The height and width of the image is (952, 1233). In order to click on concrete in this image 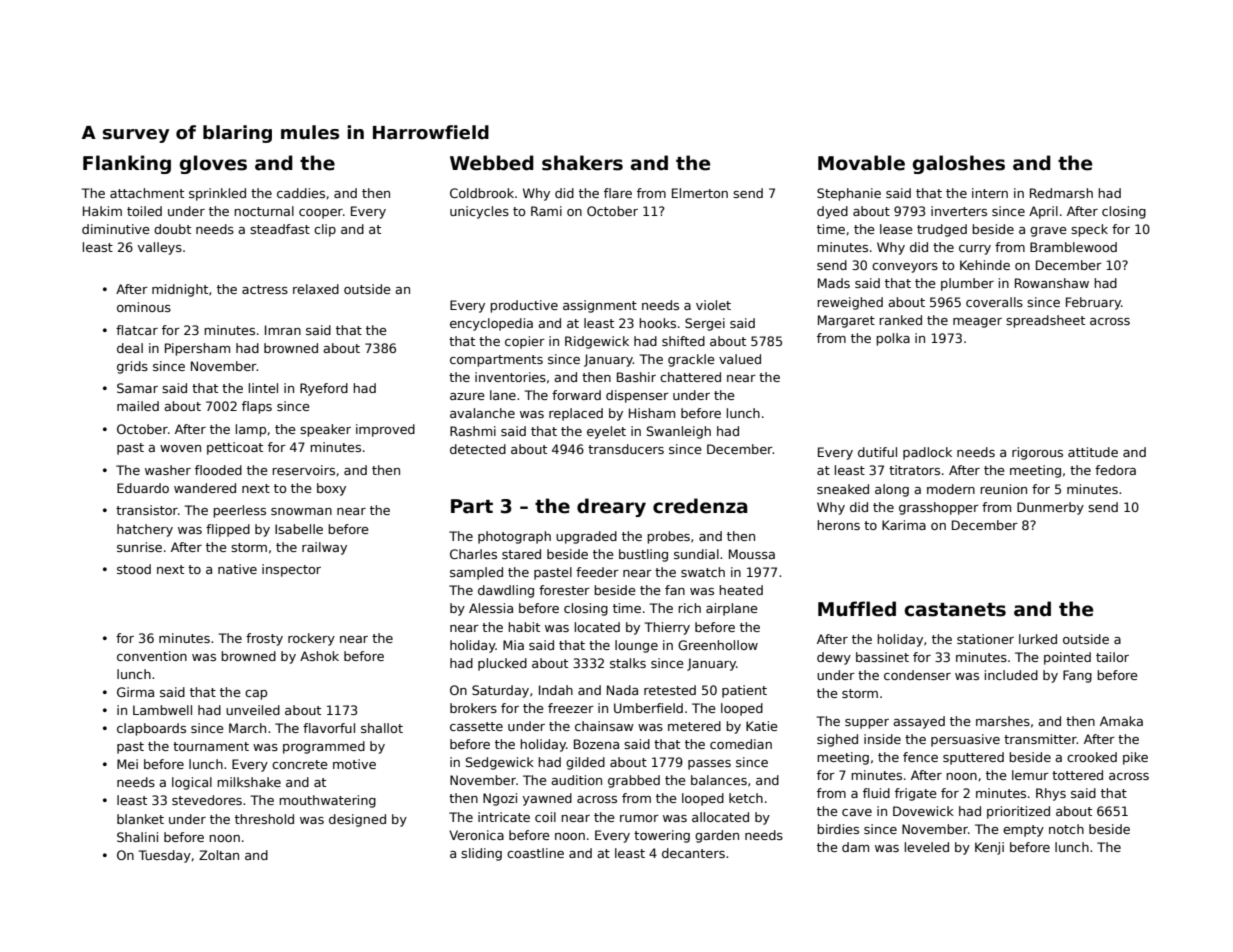, I will do `click(300, 764)`.
